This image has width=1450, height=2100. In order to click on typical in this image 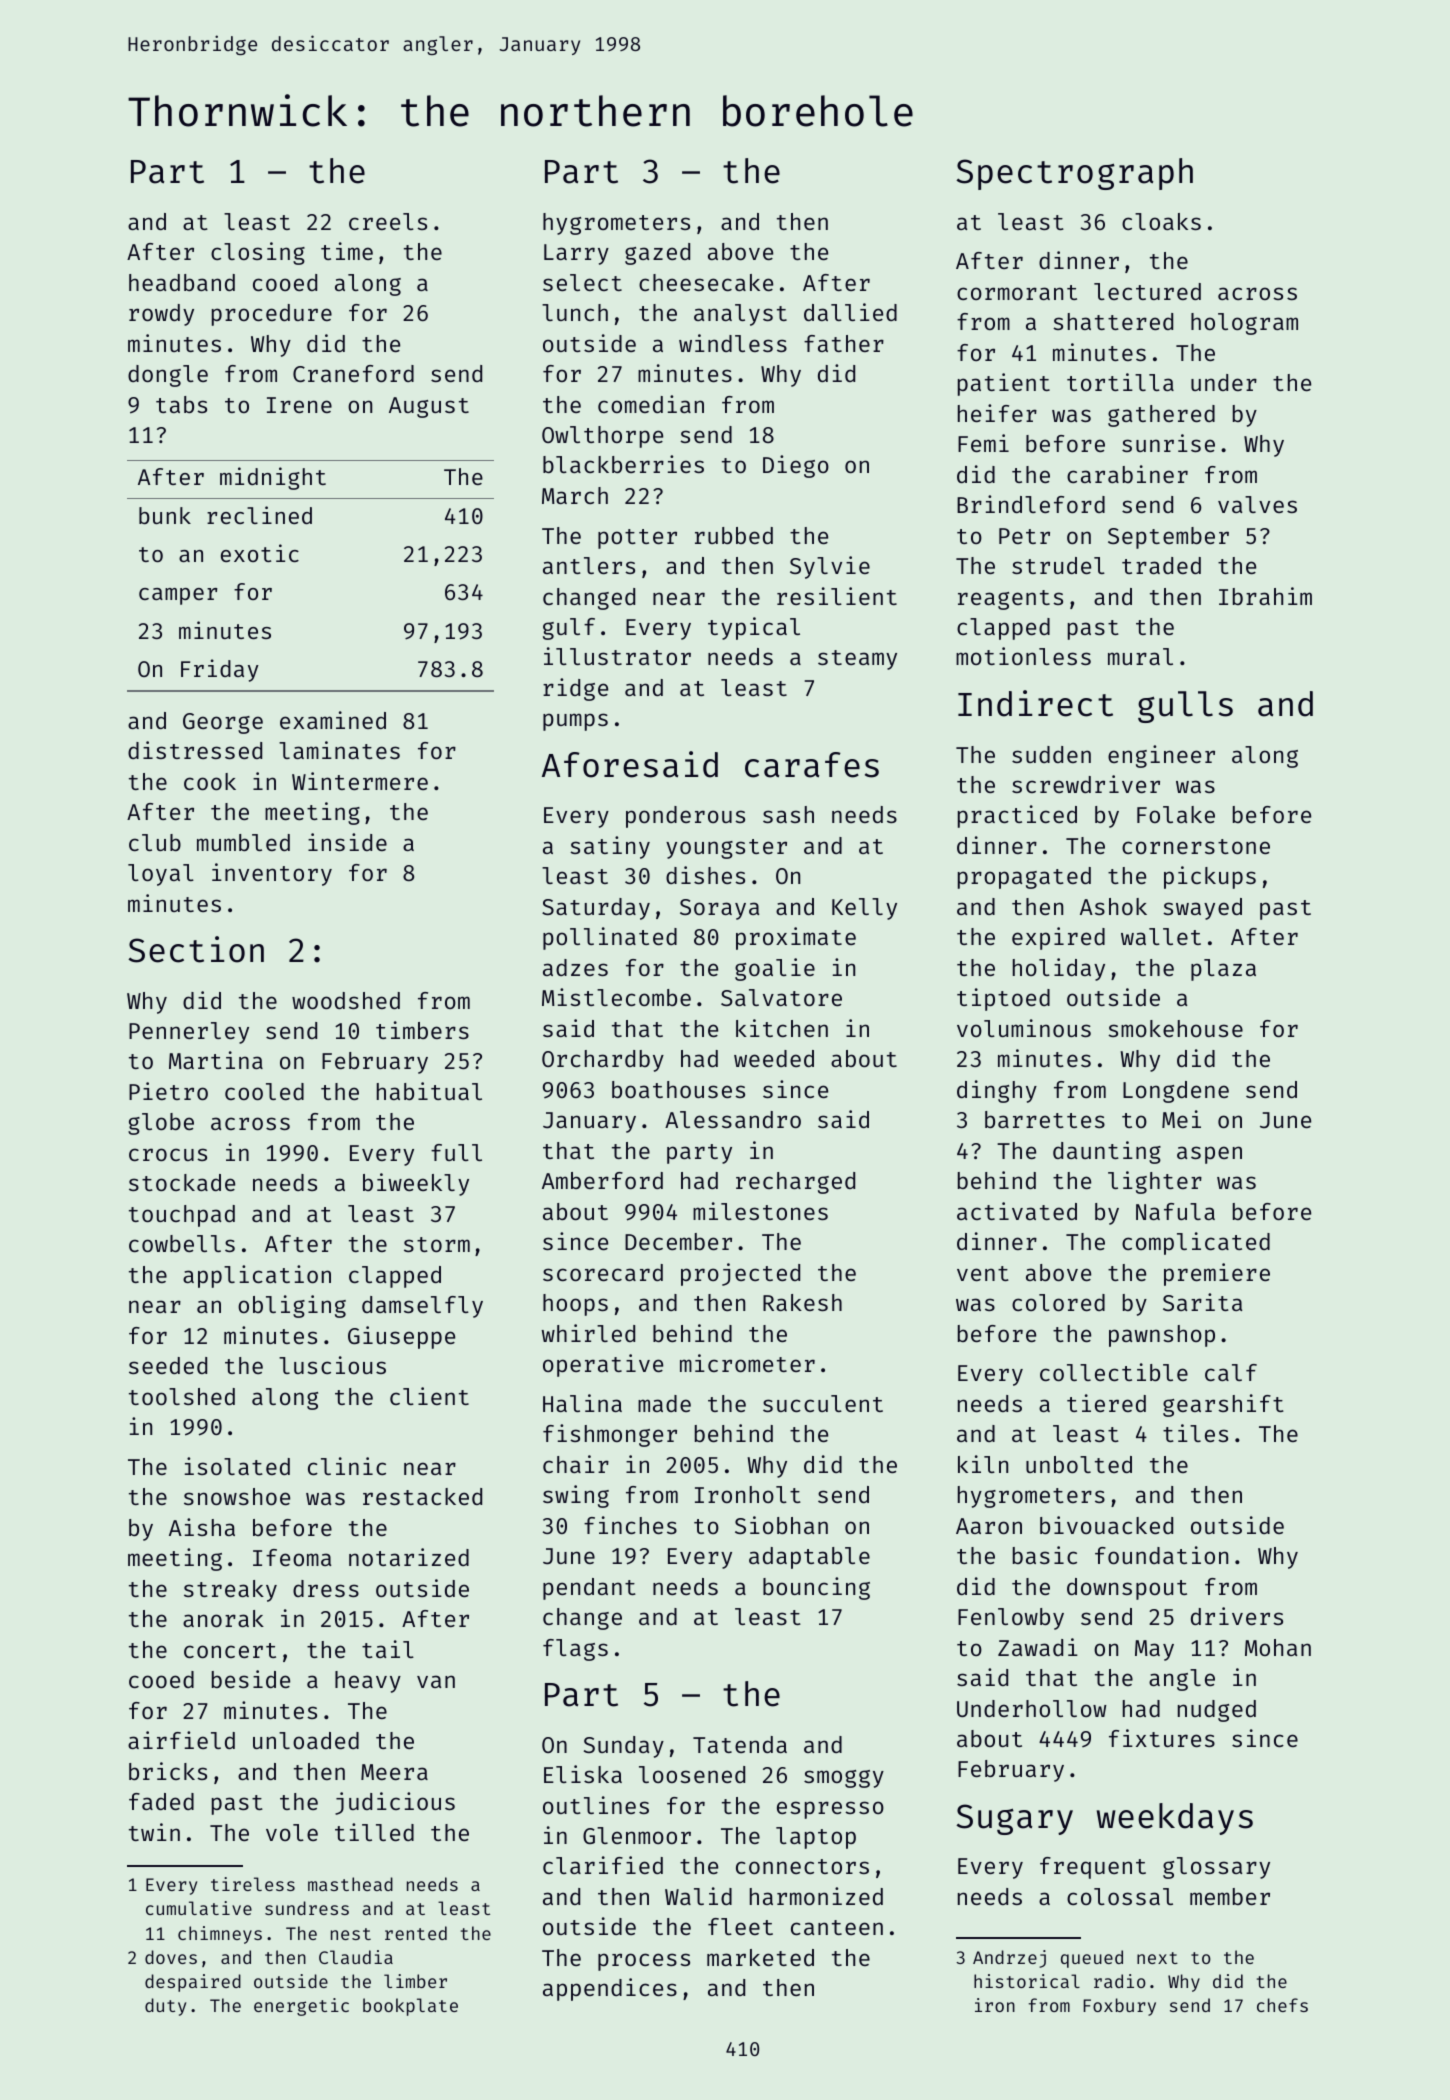, I will do `click(754, 628)`.
